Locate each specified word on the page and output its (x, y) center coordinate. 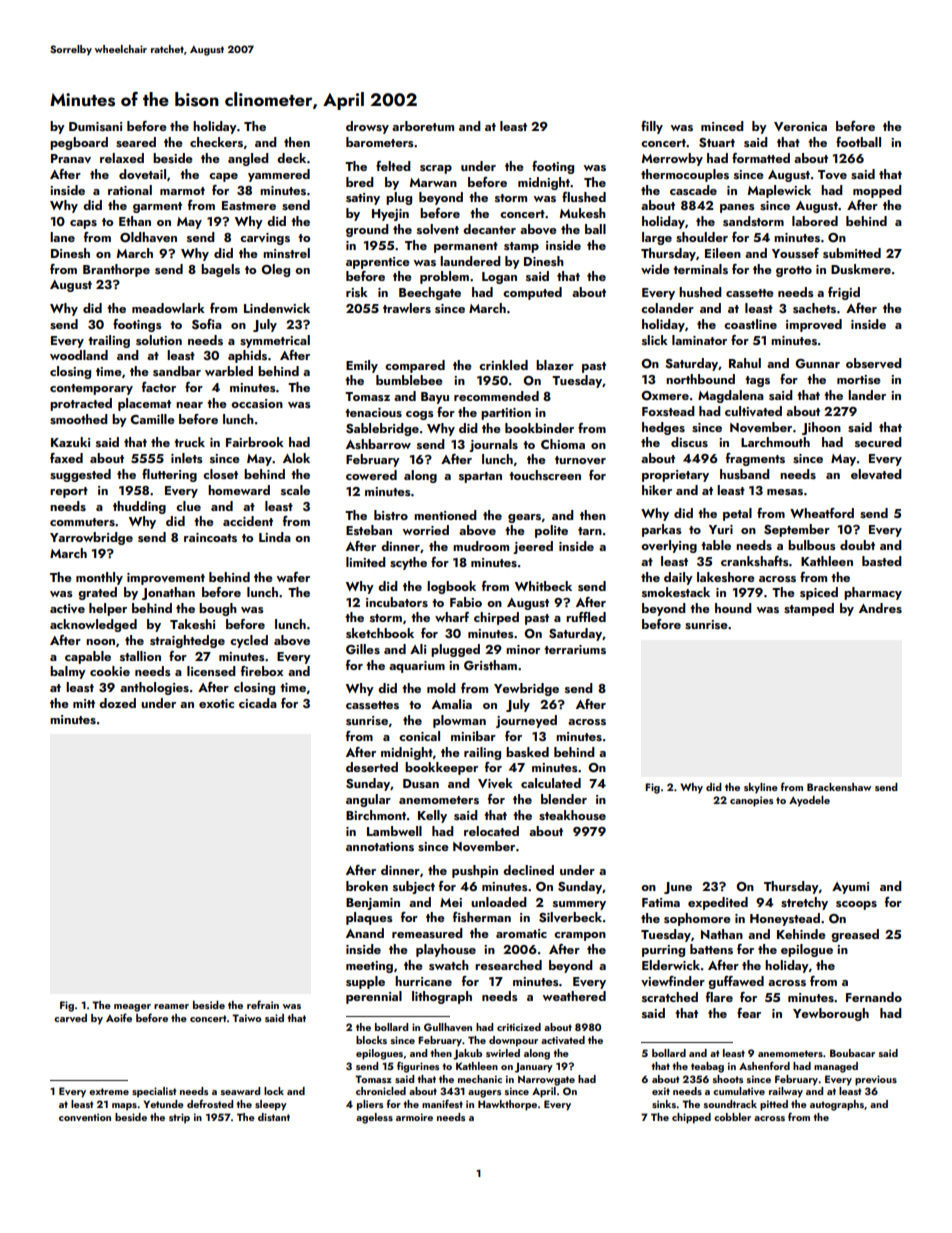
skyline (761, 788)
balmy (68, 672)
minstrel (286, 253)
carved (70, 1018)
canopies (752, 801)
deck (291, 158)
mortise (859, 379)
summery (579, 905)
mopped (877, 191)
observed (874, 363)
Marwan (433, 182)
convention (85, 1117)
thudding (139, 507)
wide (655, 269)
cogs (420, 415)
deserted (372, 767)
